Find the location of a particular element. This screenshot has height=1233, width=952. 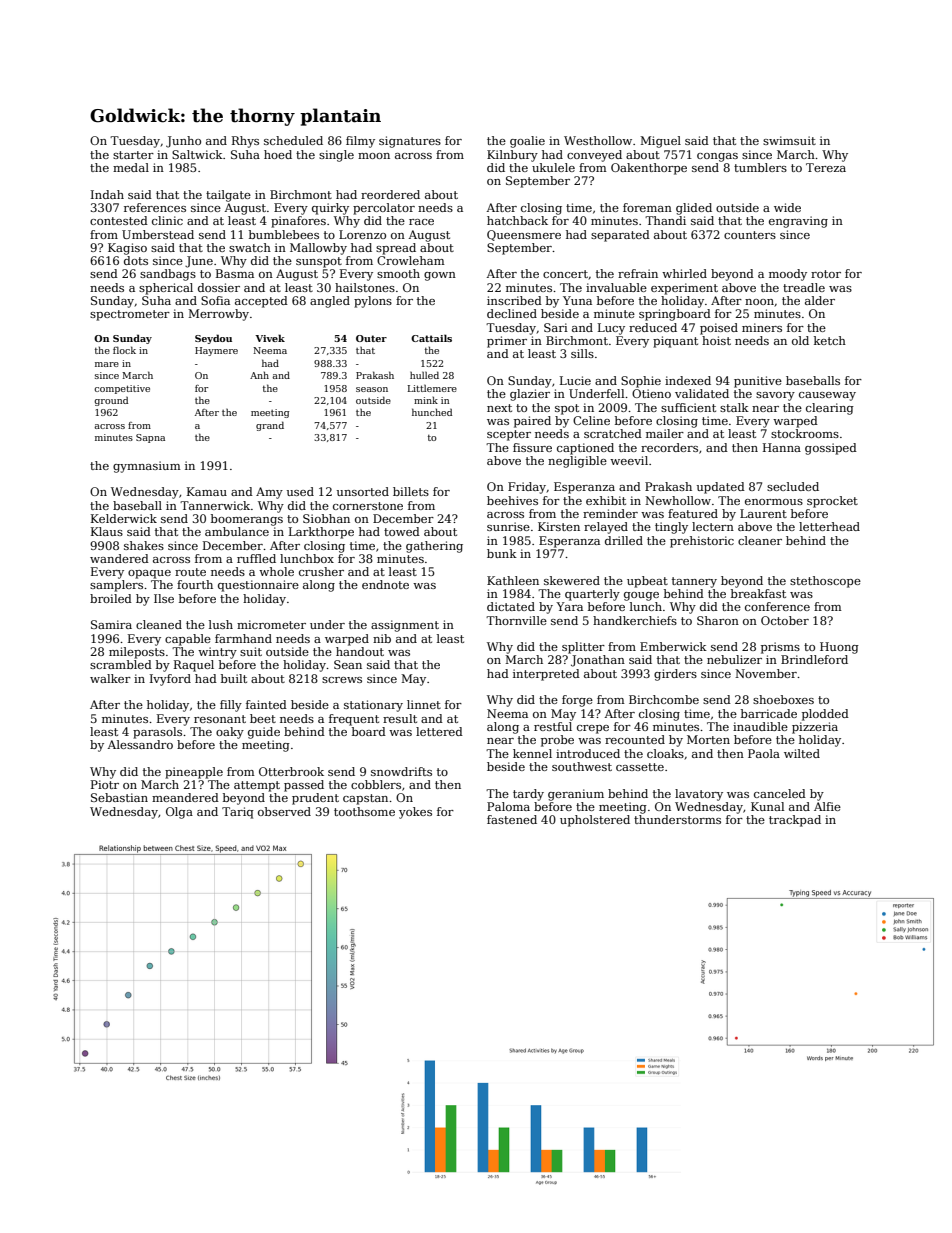

Rhys is located at coordinates (245, 142).
